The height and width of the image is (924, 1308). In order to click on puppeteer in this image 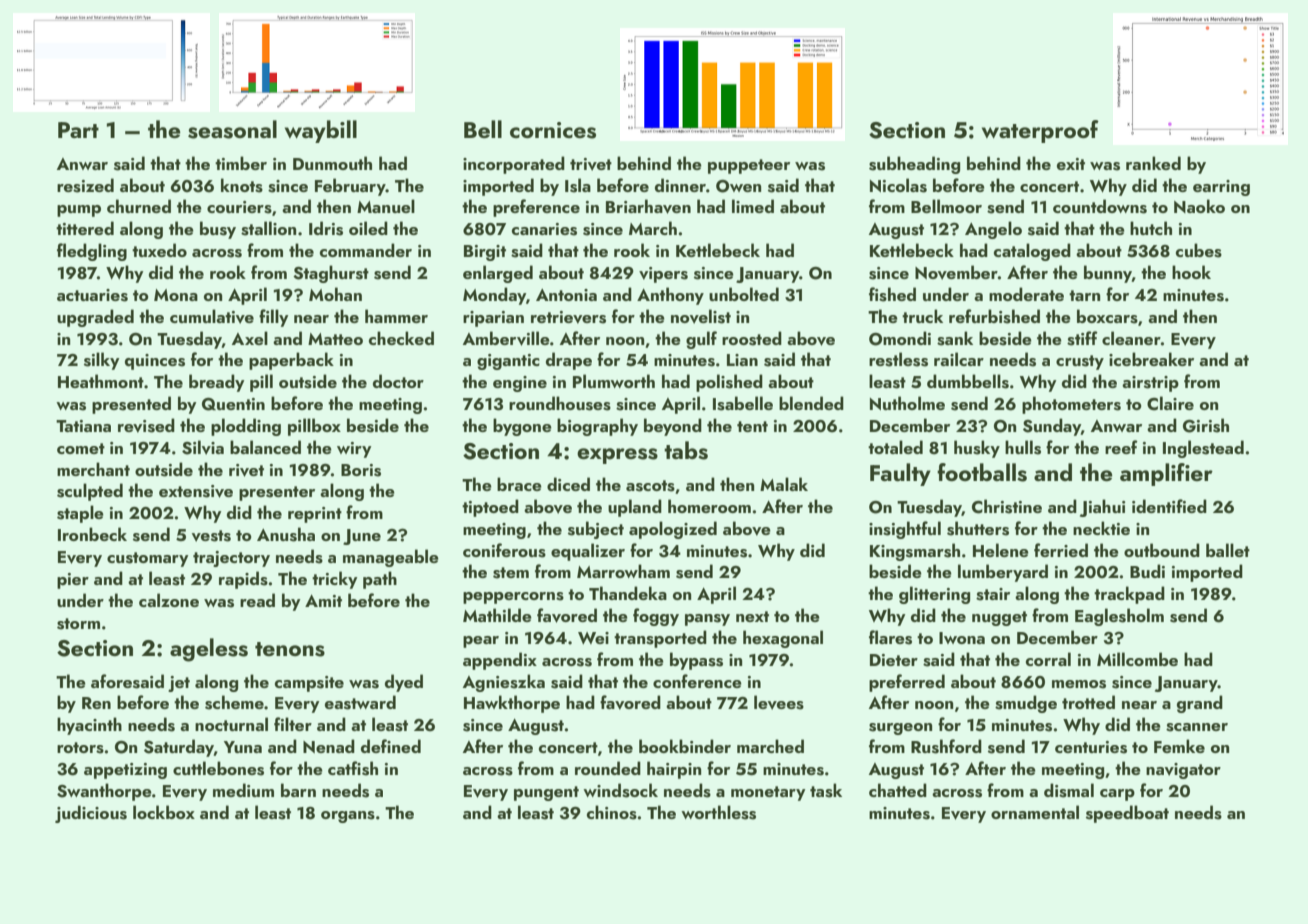, I will do `click(749, 166)`.
